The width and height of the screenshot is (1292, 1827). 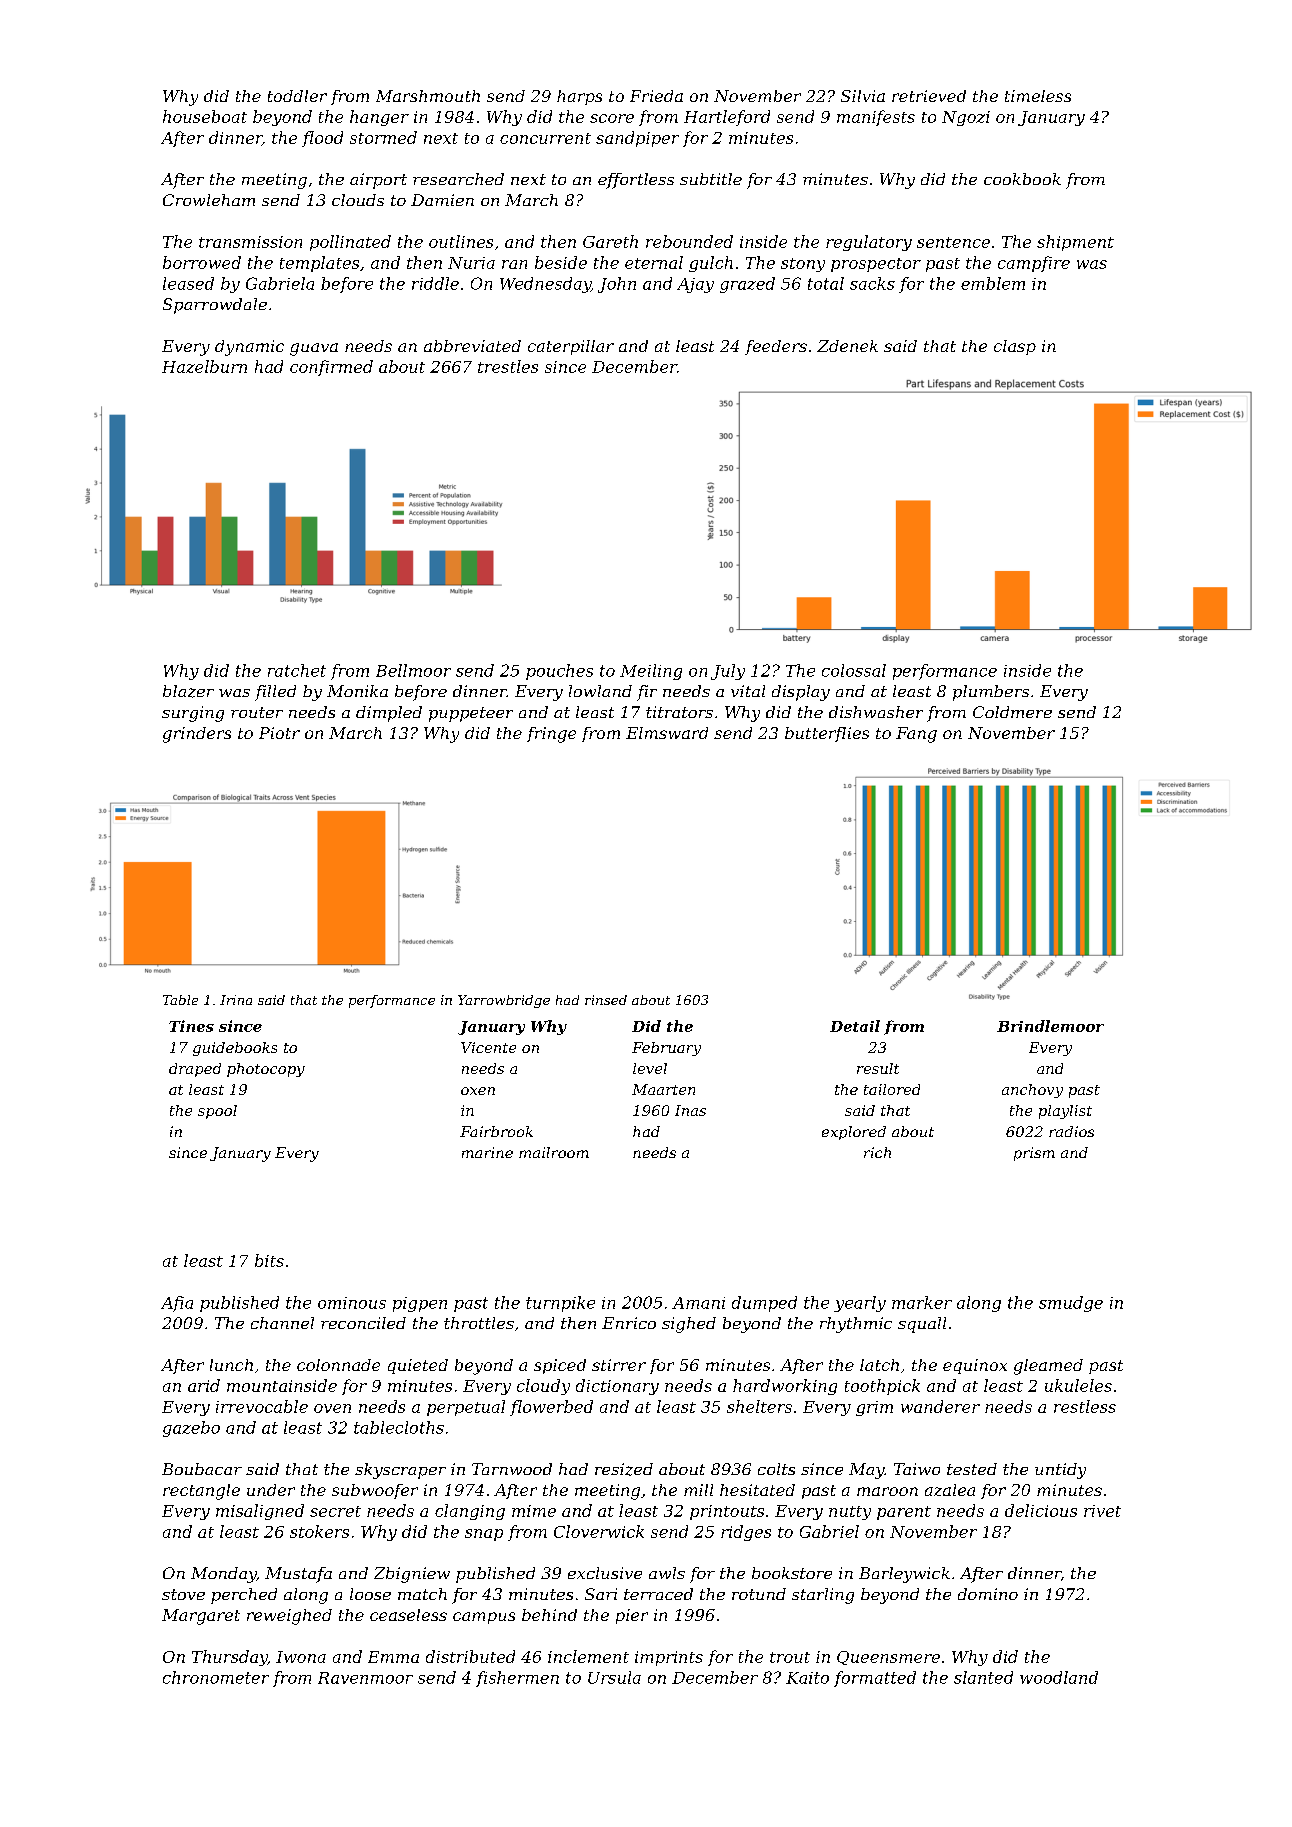 I want to click on restless, so click(x=1085, y=1406).
